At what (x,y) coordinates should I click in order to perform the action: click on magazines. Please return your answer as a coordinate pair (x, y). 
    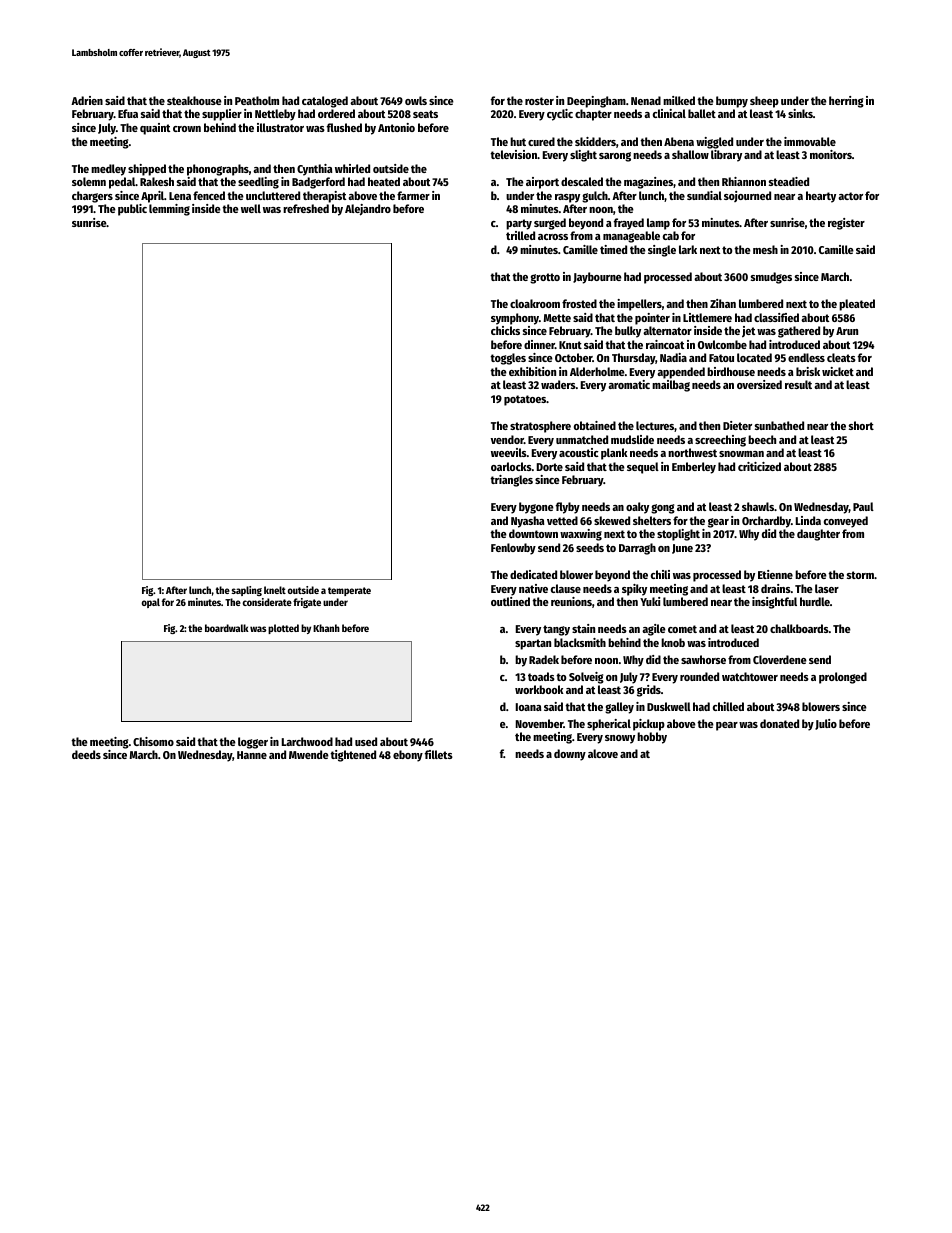
    Looking at the image, I should click on (648, 183).
